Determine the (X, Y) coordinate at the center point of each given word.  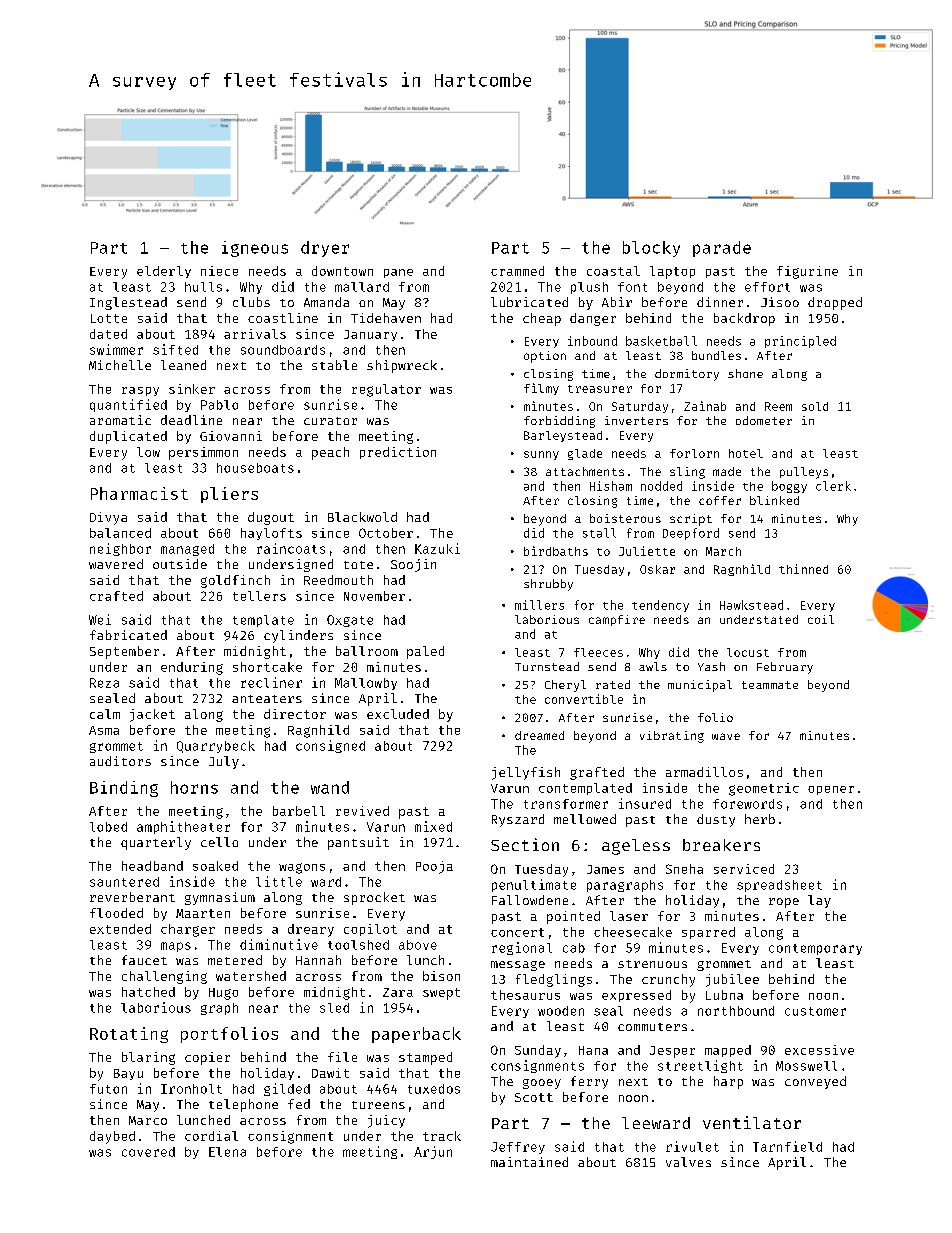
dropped (835, 303)
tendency (660, 606)
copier (207, 1058)
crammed (517, 271)
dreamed (539, 735)
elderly (164, 272)
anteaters (267, 699)
